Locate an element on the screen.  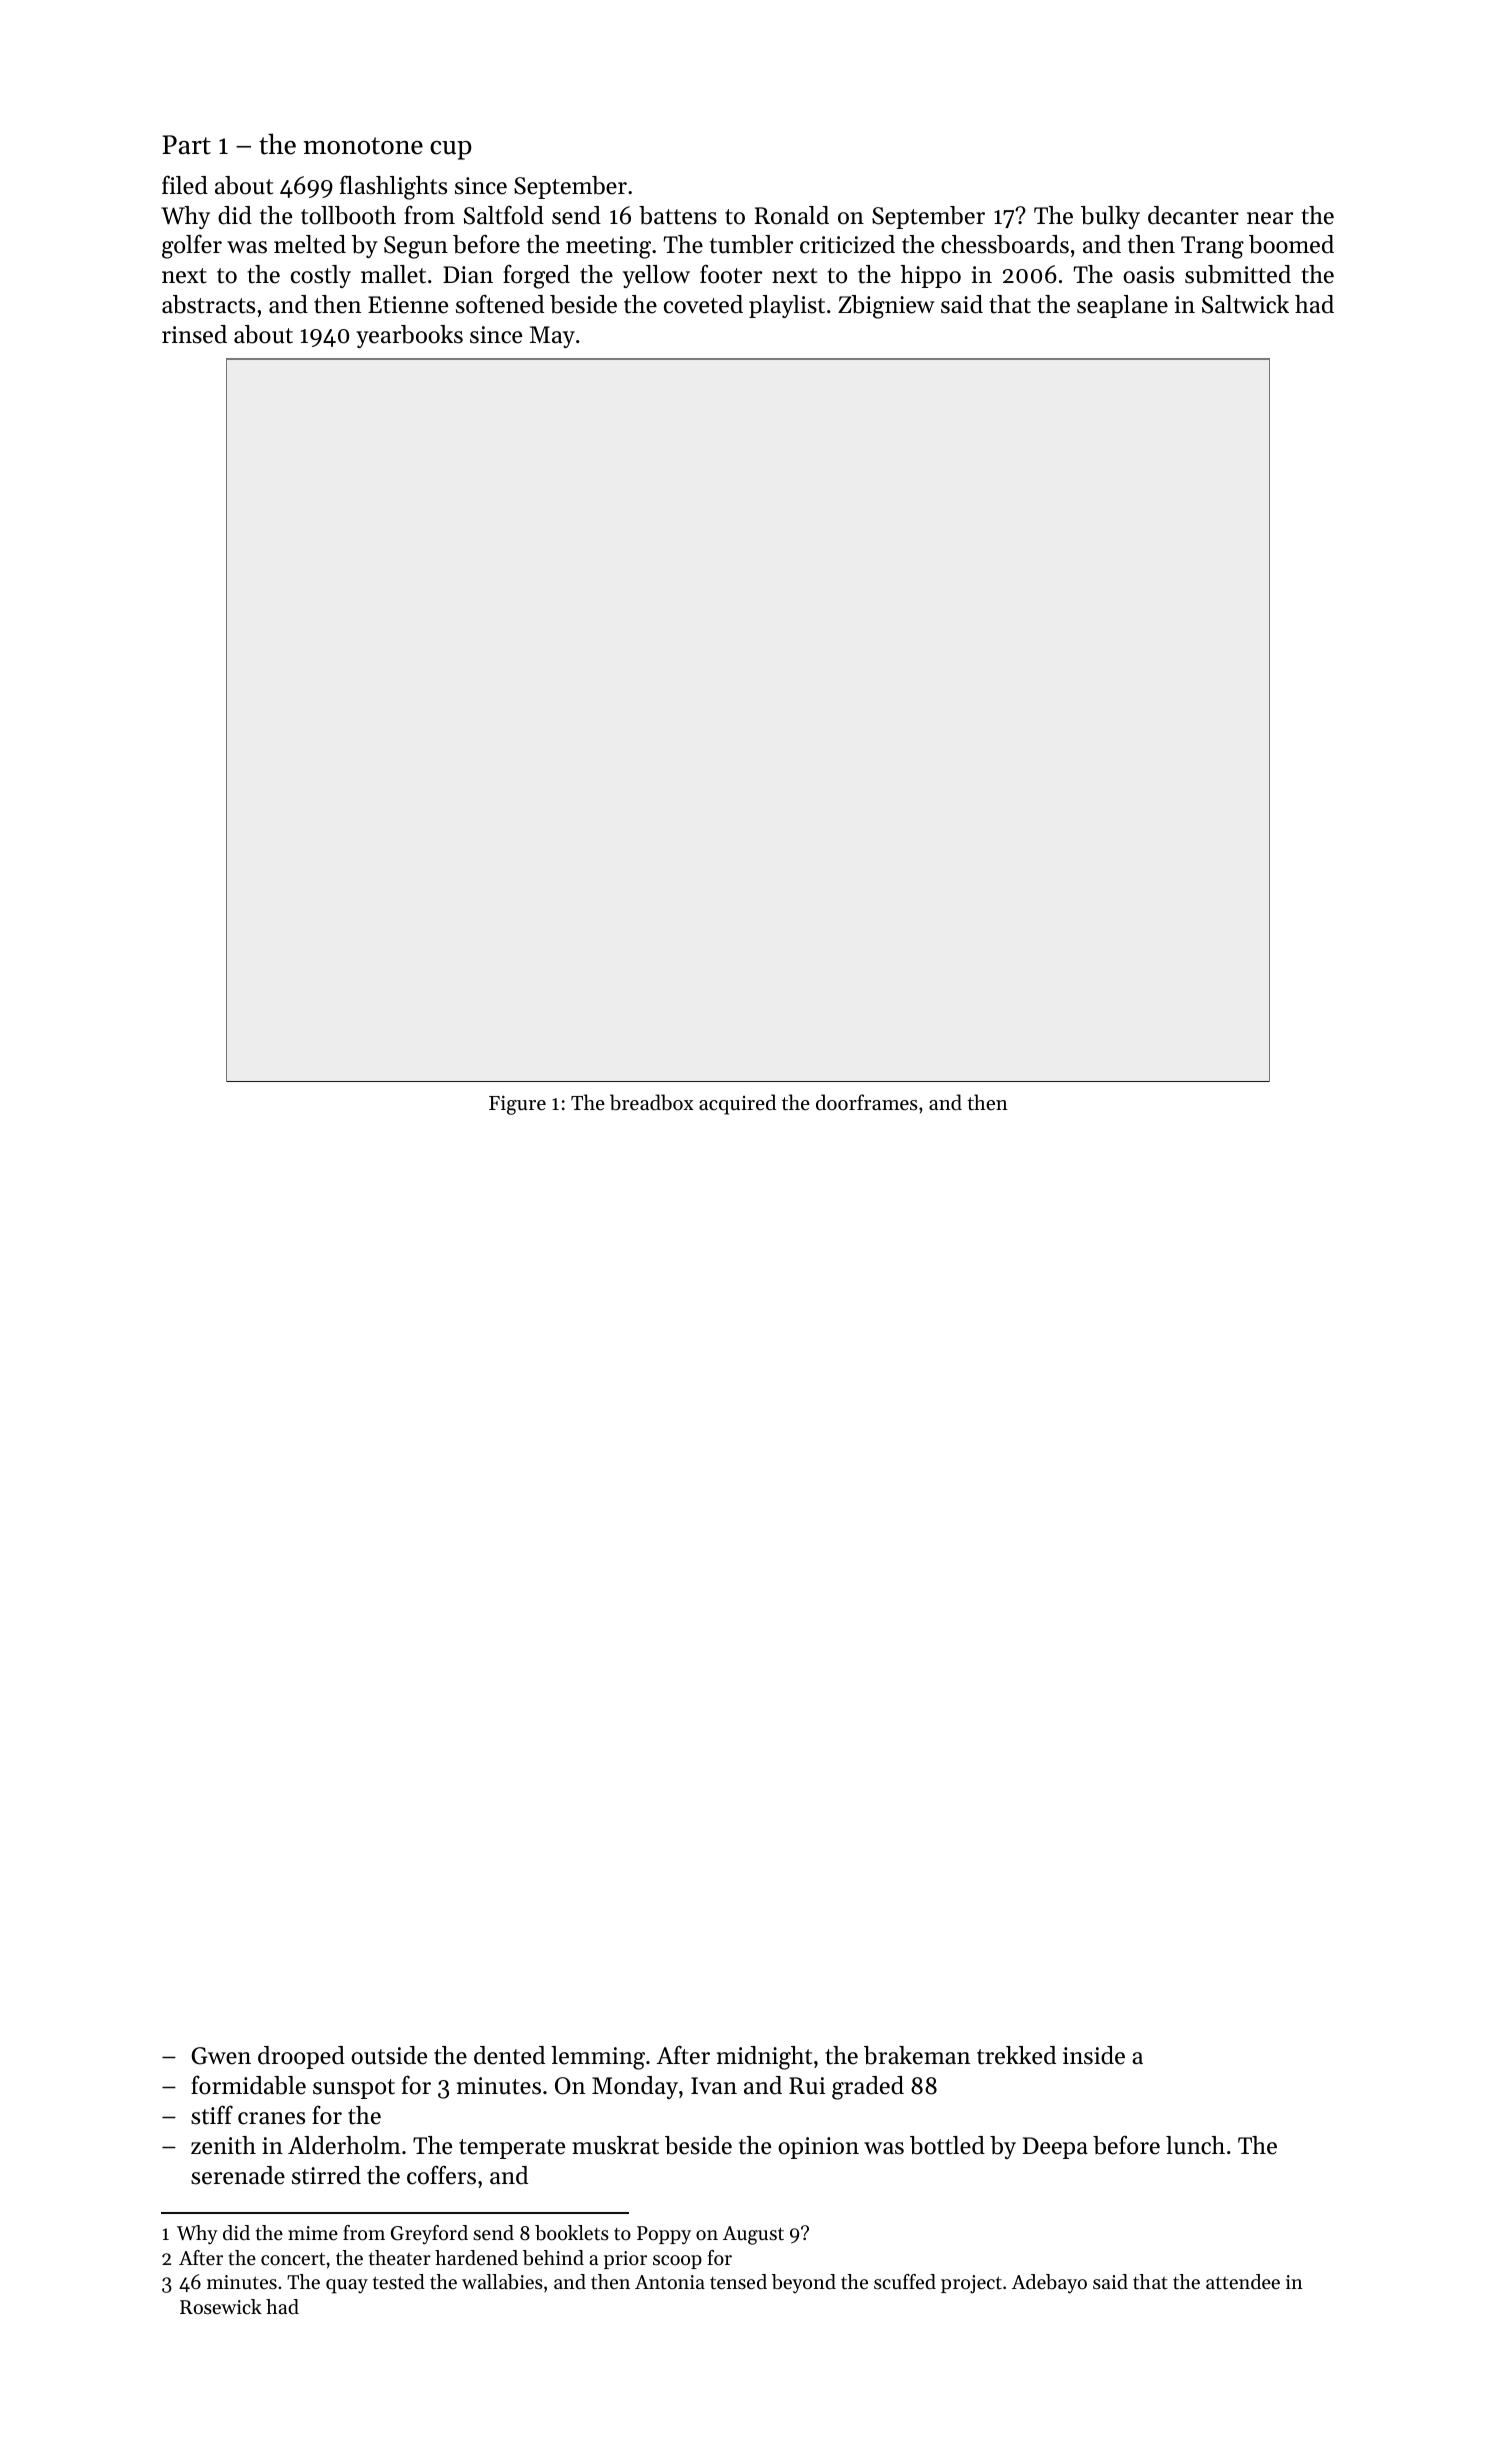
acquired is located at coordinates (737, 1104).
